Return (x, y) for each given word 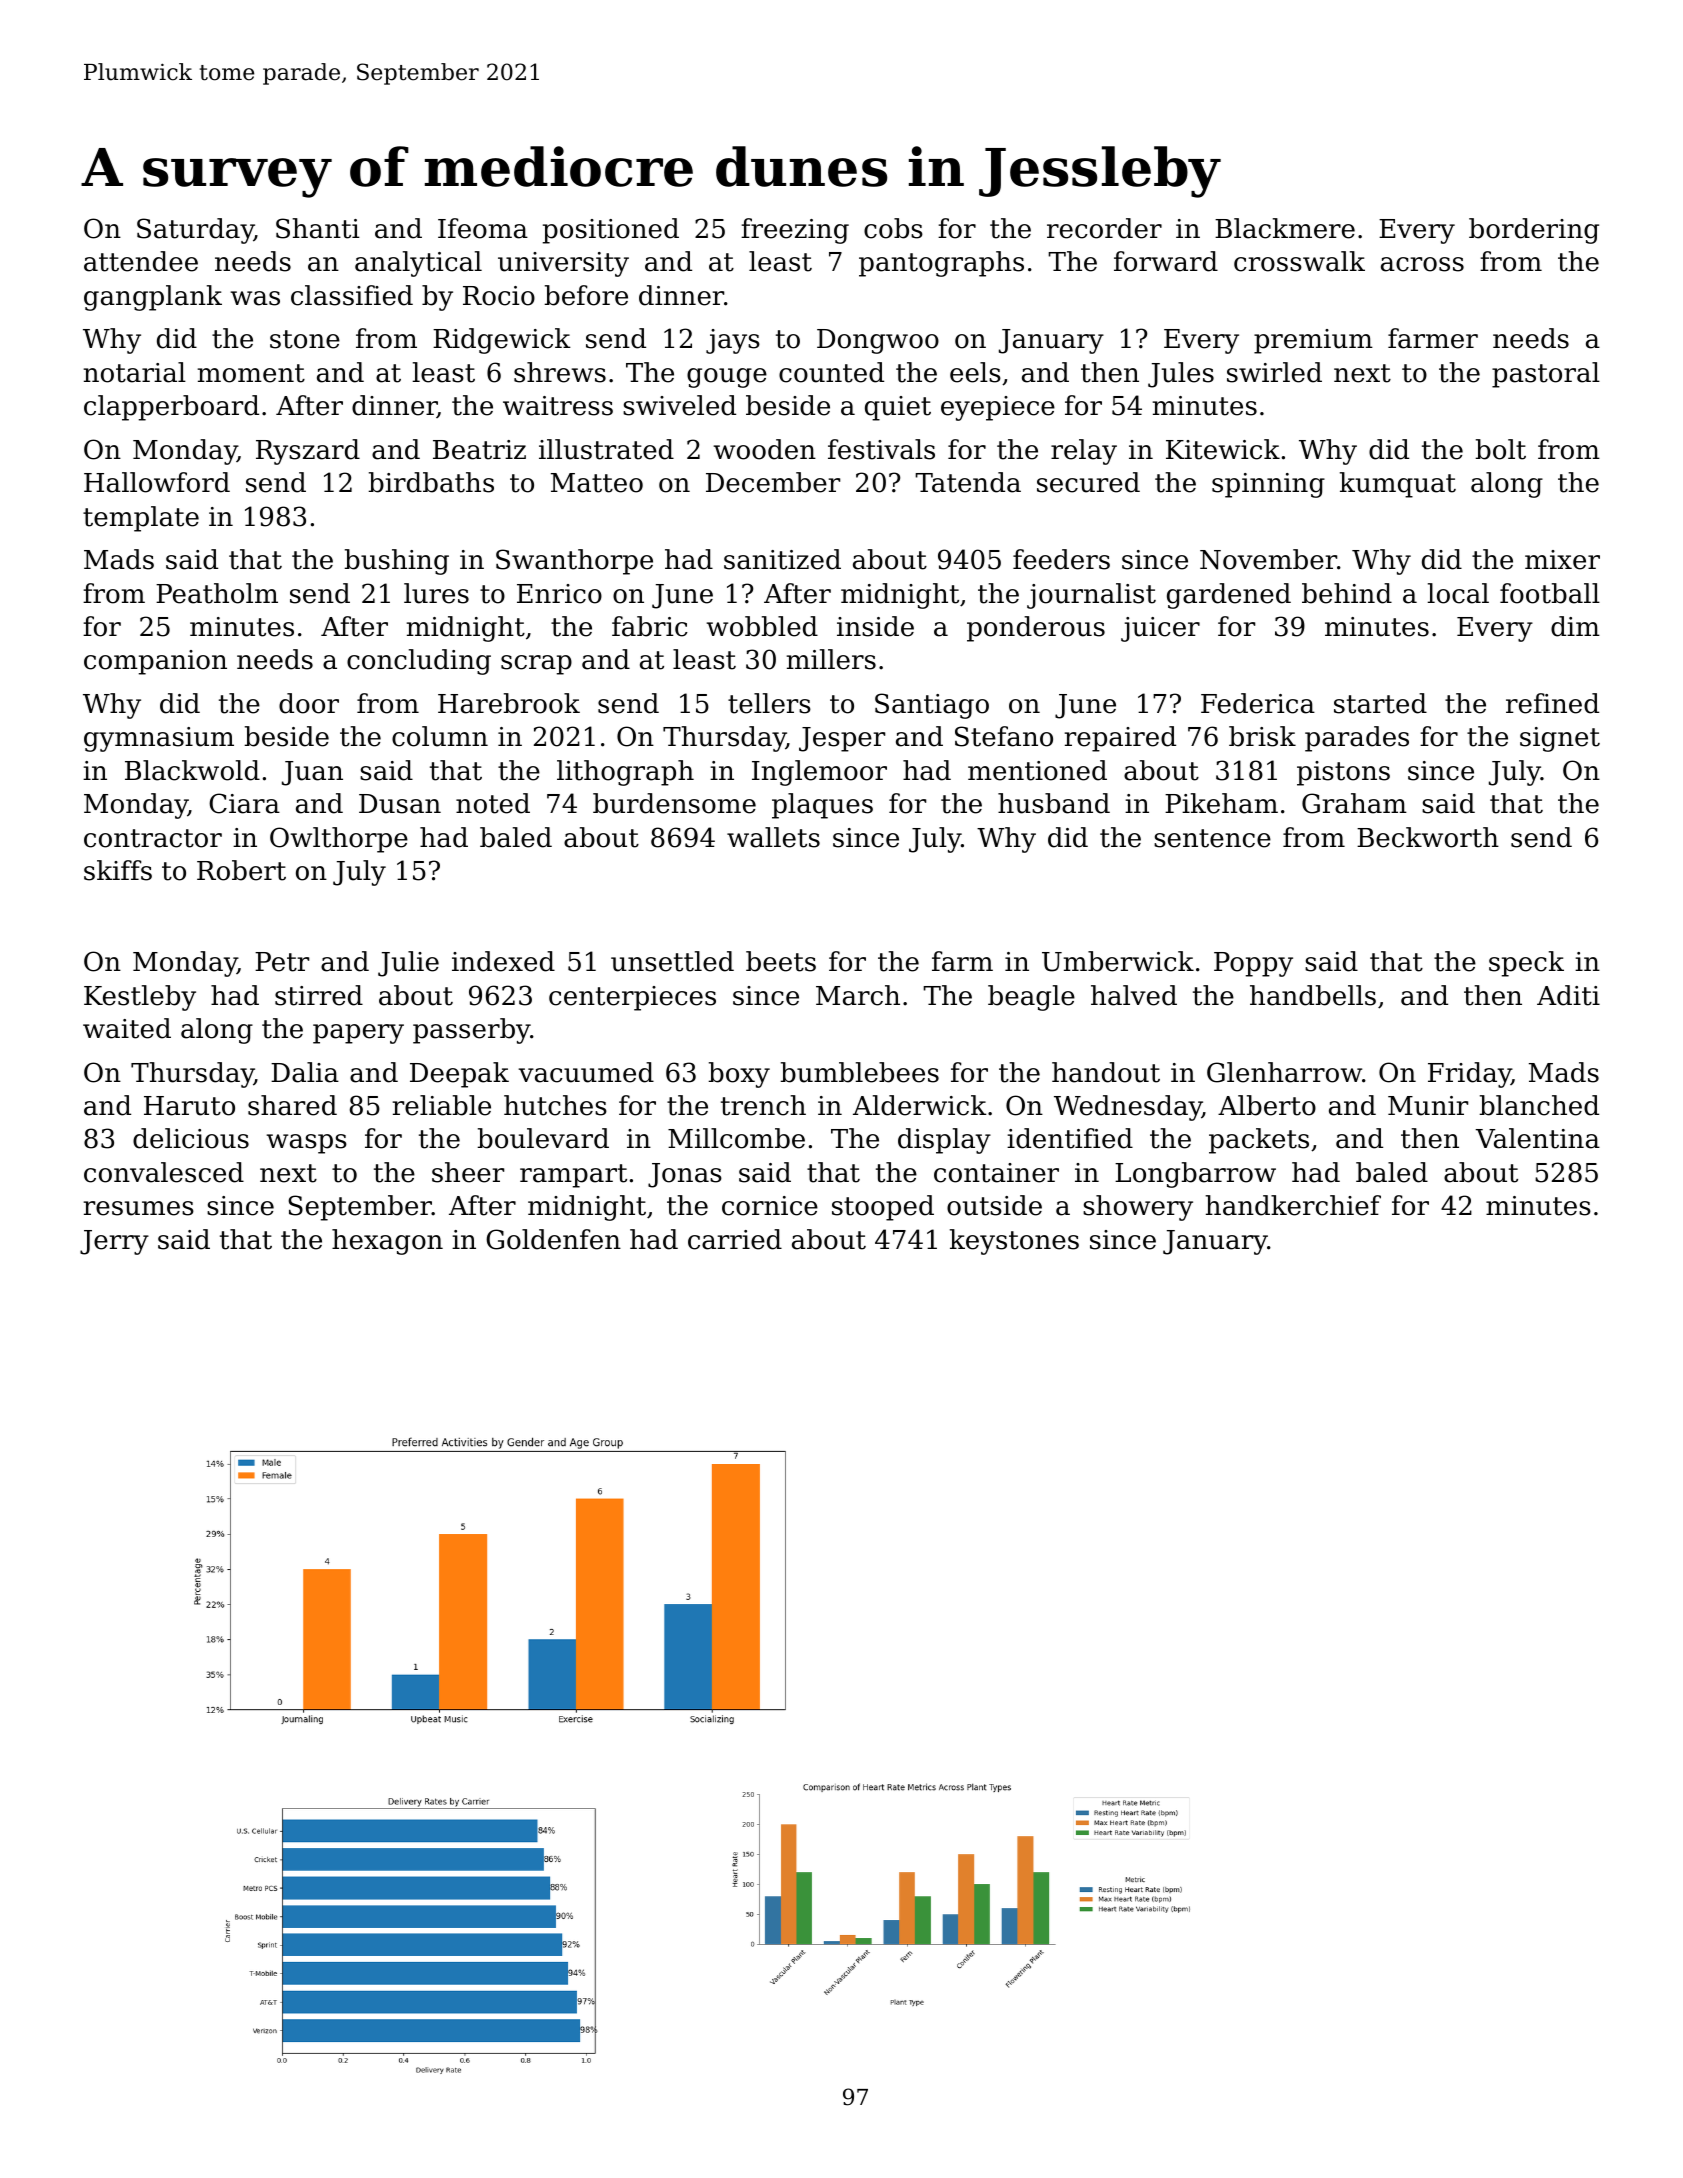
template (141, 519)
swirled (1274, 372)
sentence (1212, 838)
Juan (312, 773)
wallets (773, 837)
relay (1084, 452)
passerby (471, 1031)
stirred (319, 995)
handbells (1313, 995)
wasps (306, 1144)
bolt (1500, 449)
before (586, 295)
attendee (141, 261)
